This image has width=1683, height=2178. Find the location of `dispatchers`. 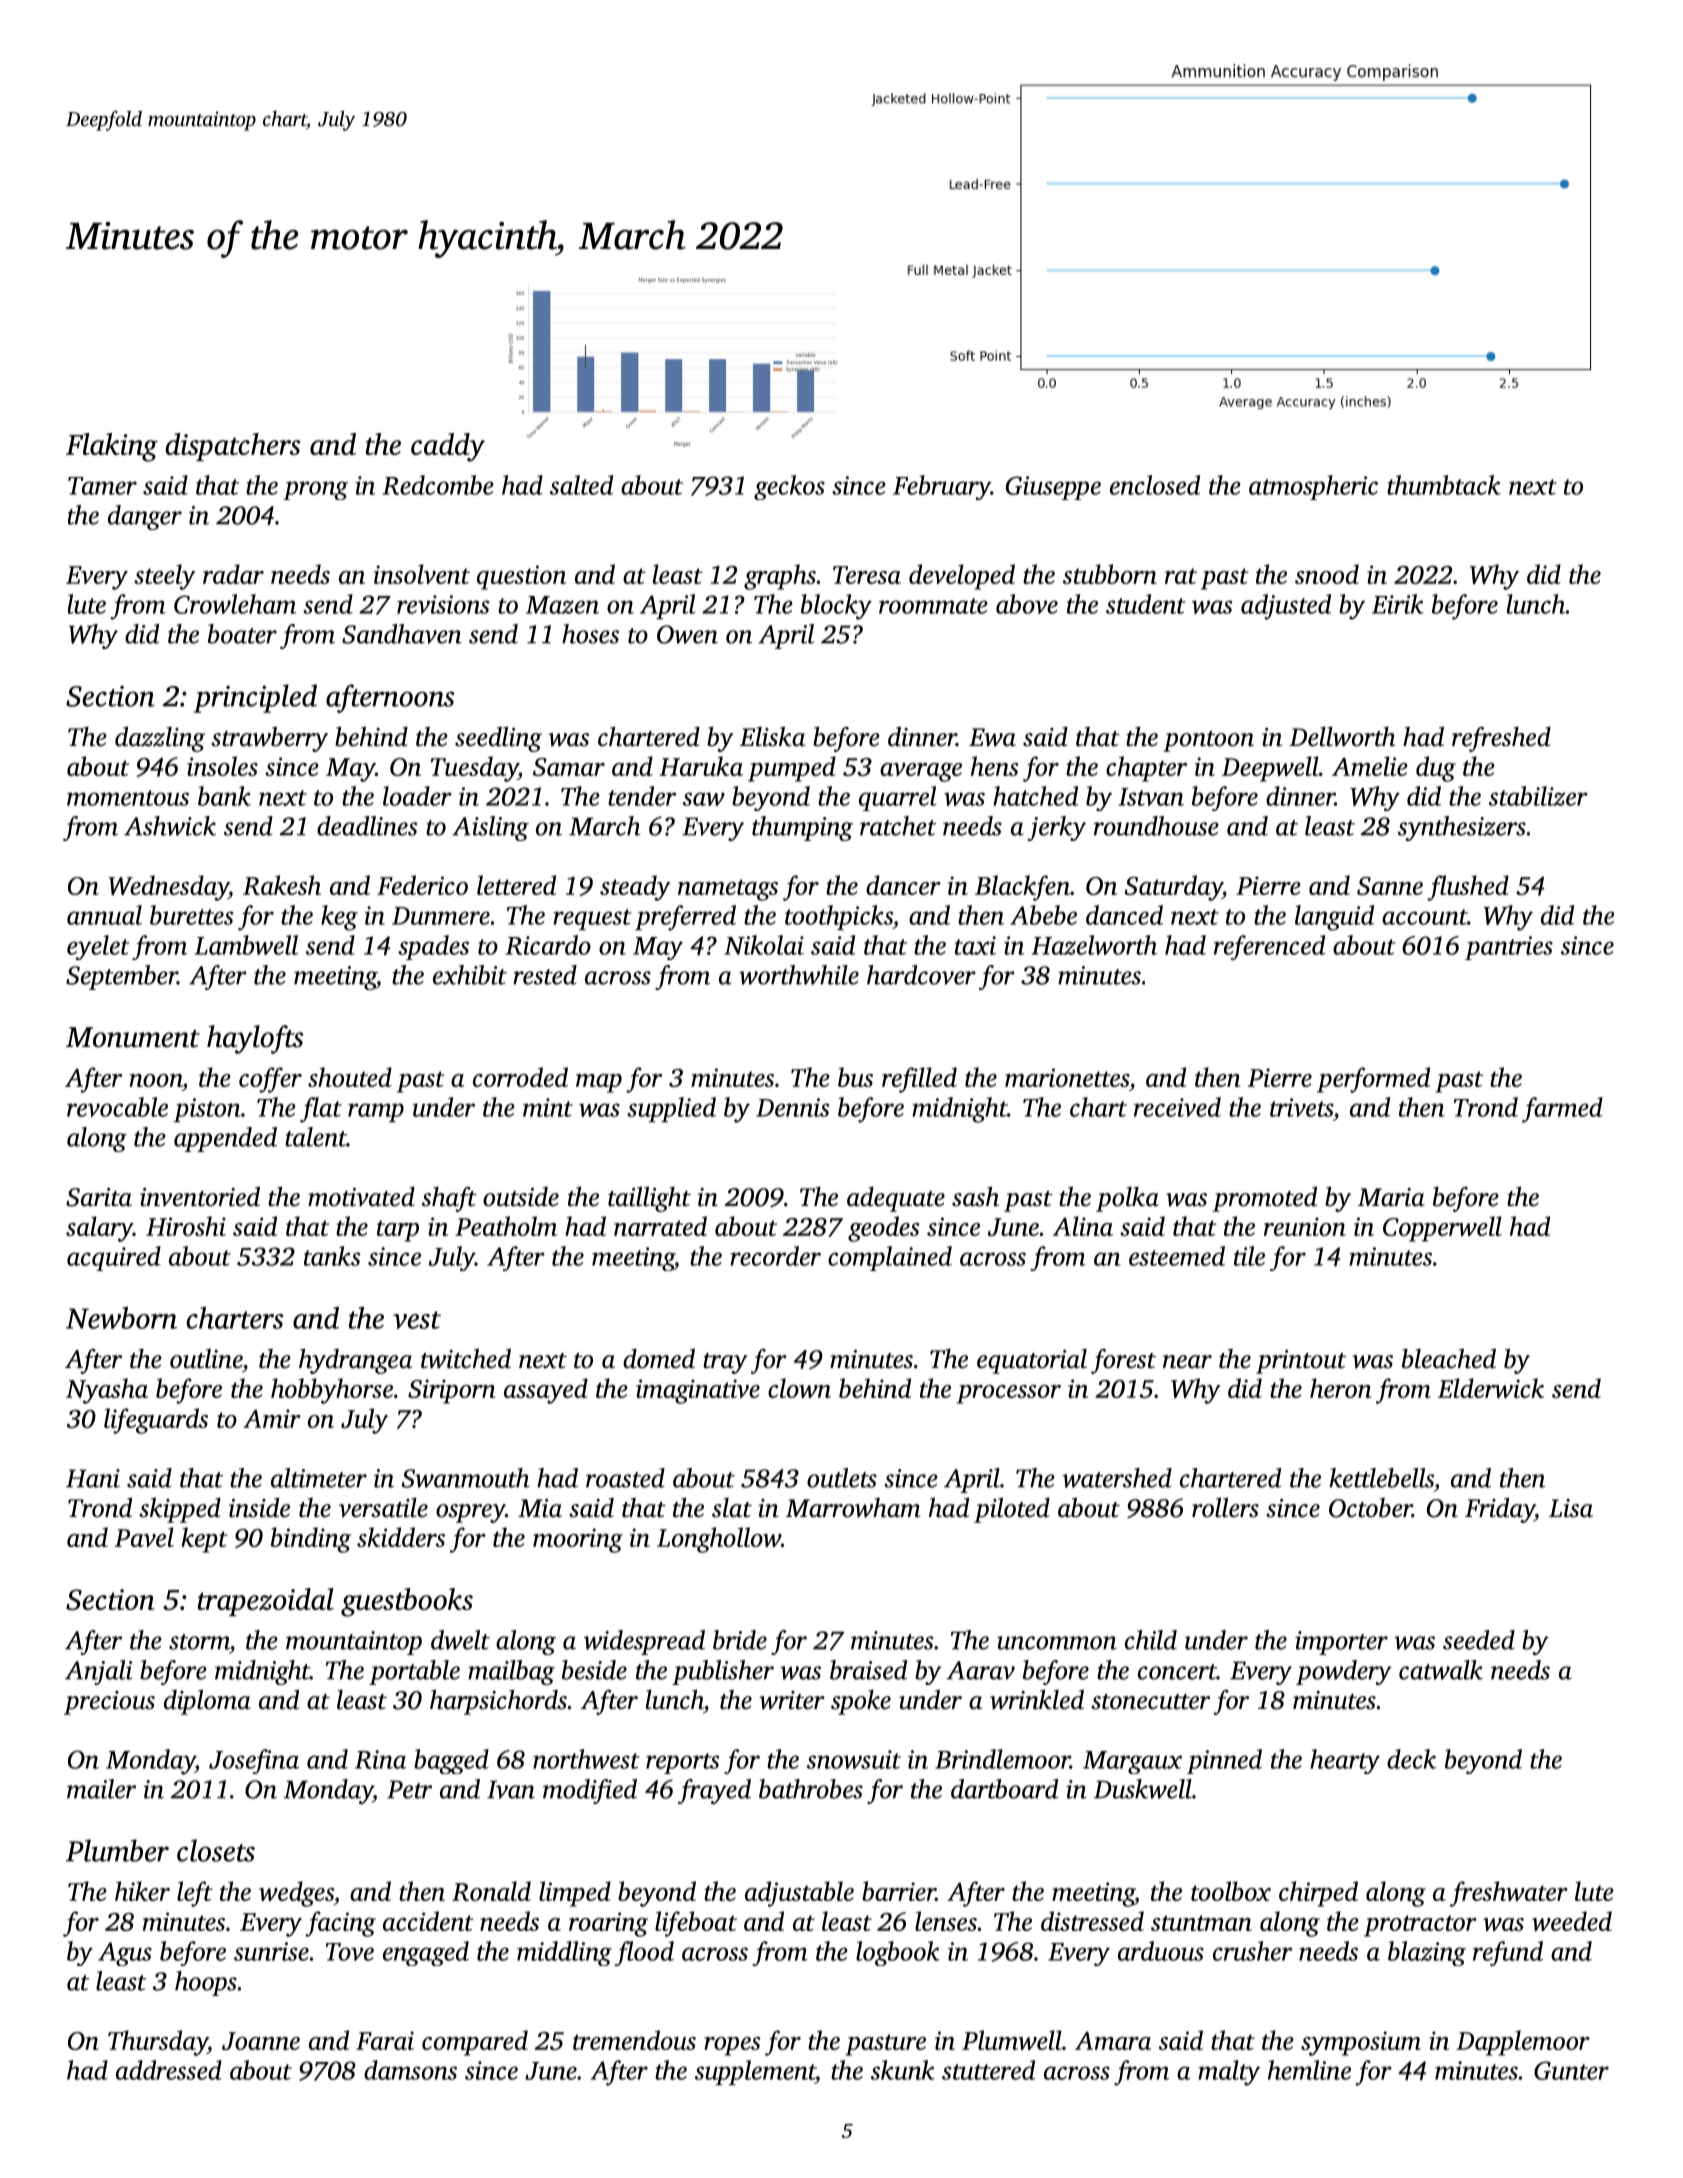

dispatchers is located at coordinates (232, 447).
